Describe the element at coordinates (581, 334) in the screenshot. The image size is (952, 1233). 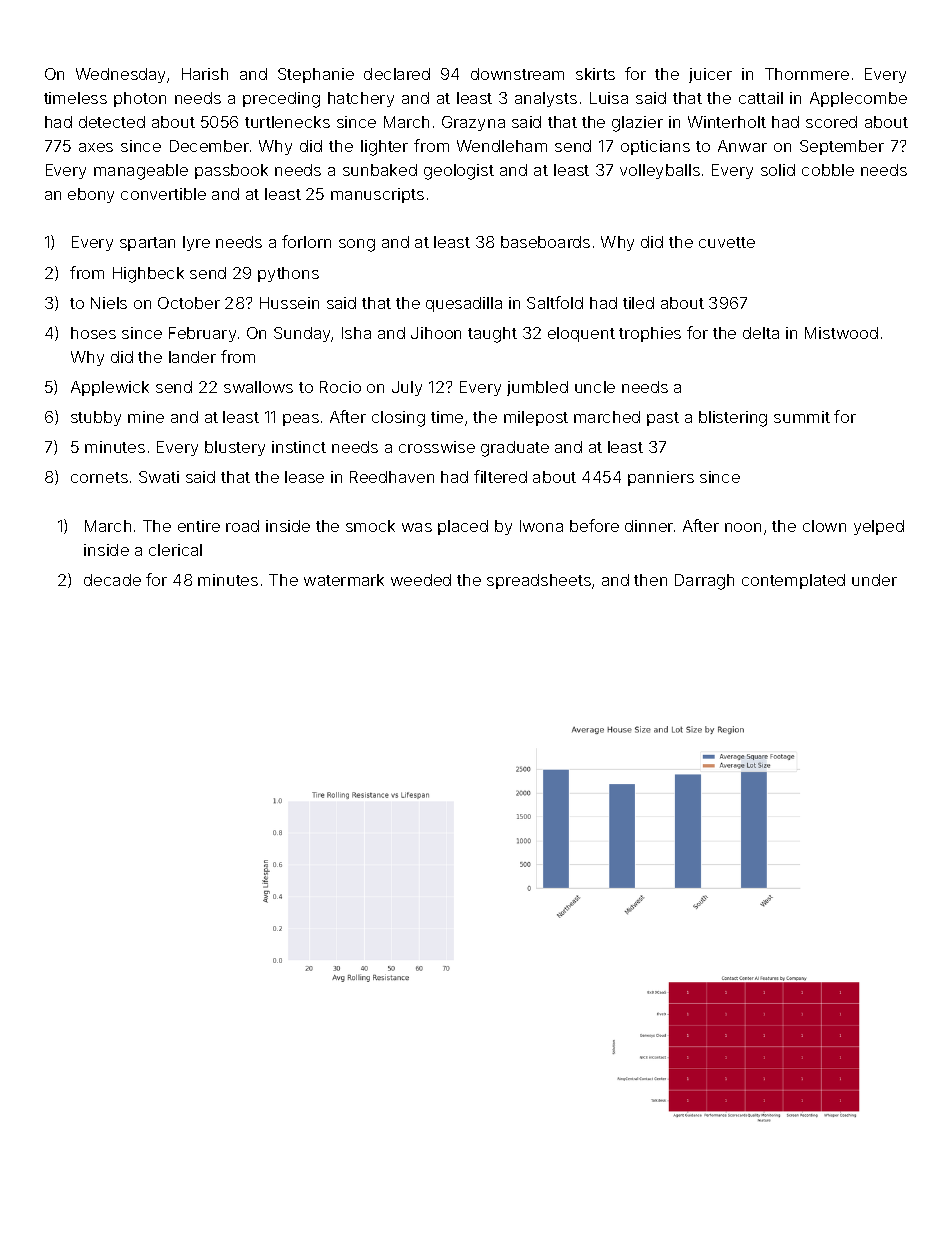
I see `eloquent` at that location.
